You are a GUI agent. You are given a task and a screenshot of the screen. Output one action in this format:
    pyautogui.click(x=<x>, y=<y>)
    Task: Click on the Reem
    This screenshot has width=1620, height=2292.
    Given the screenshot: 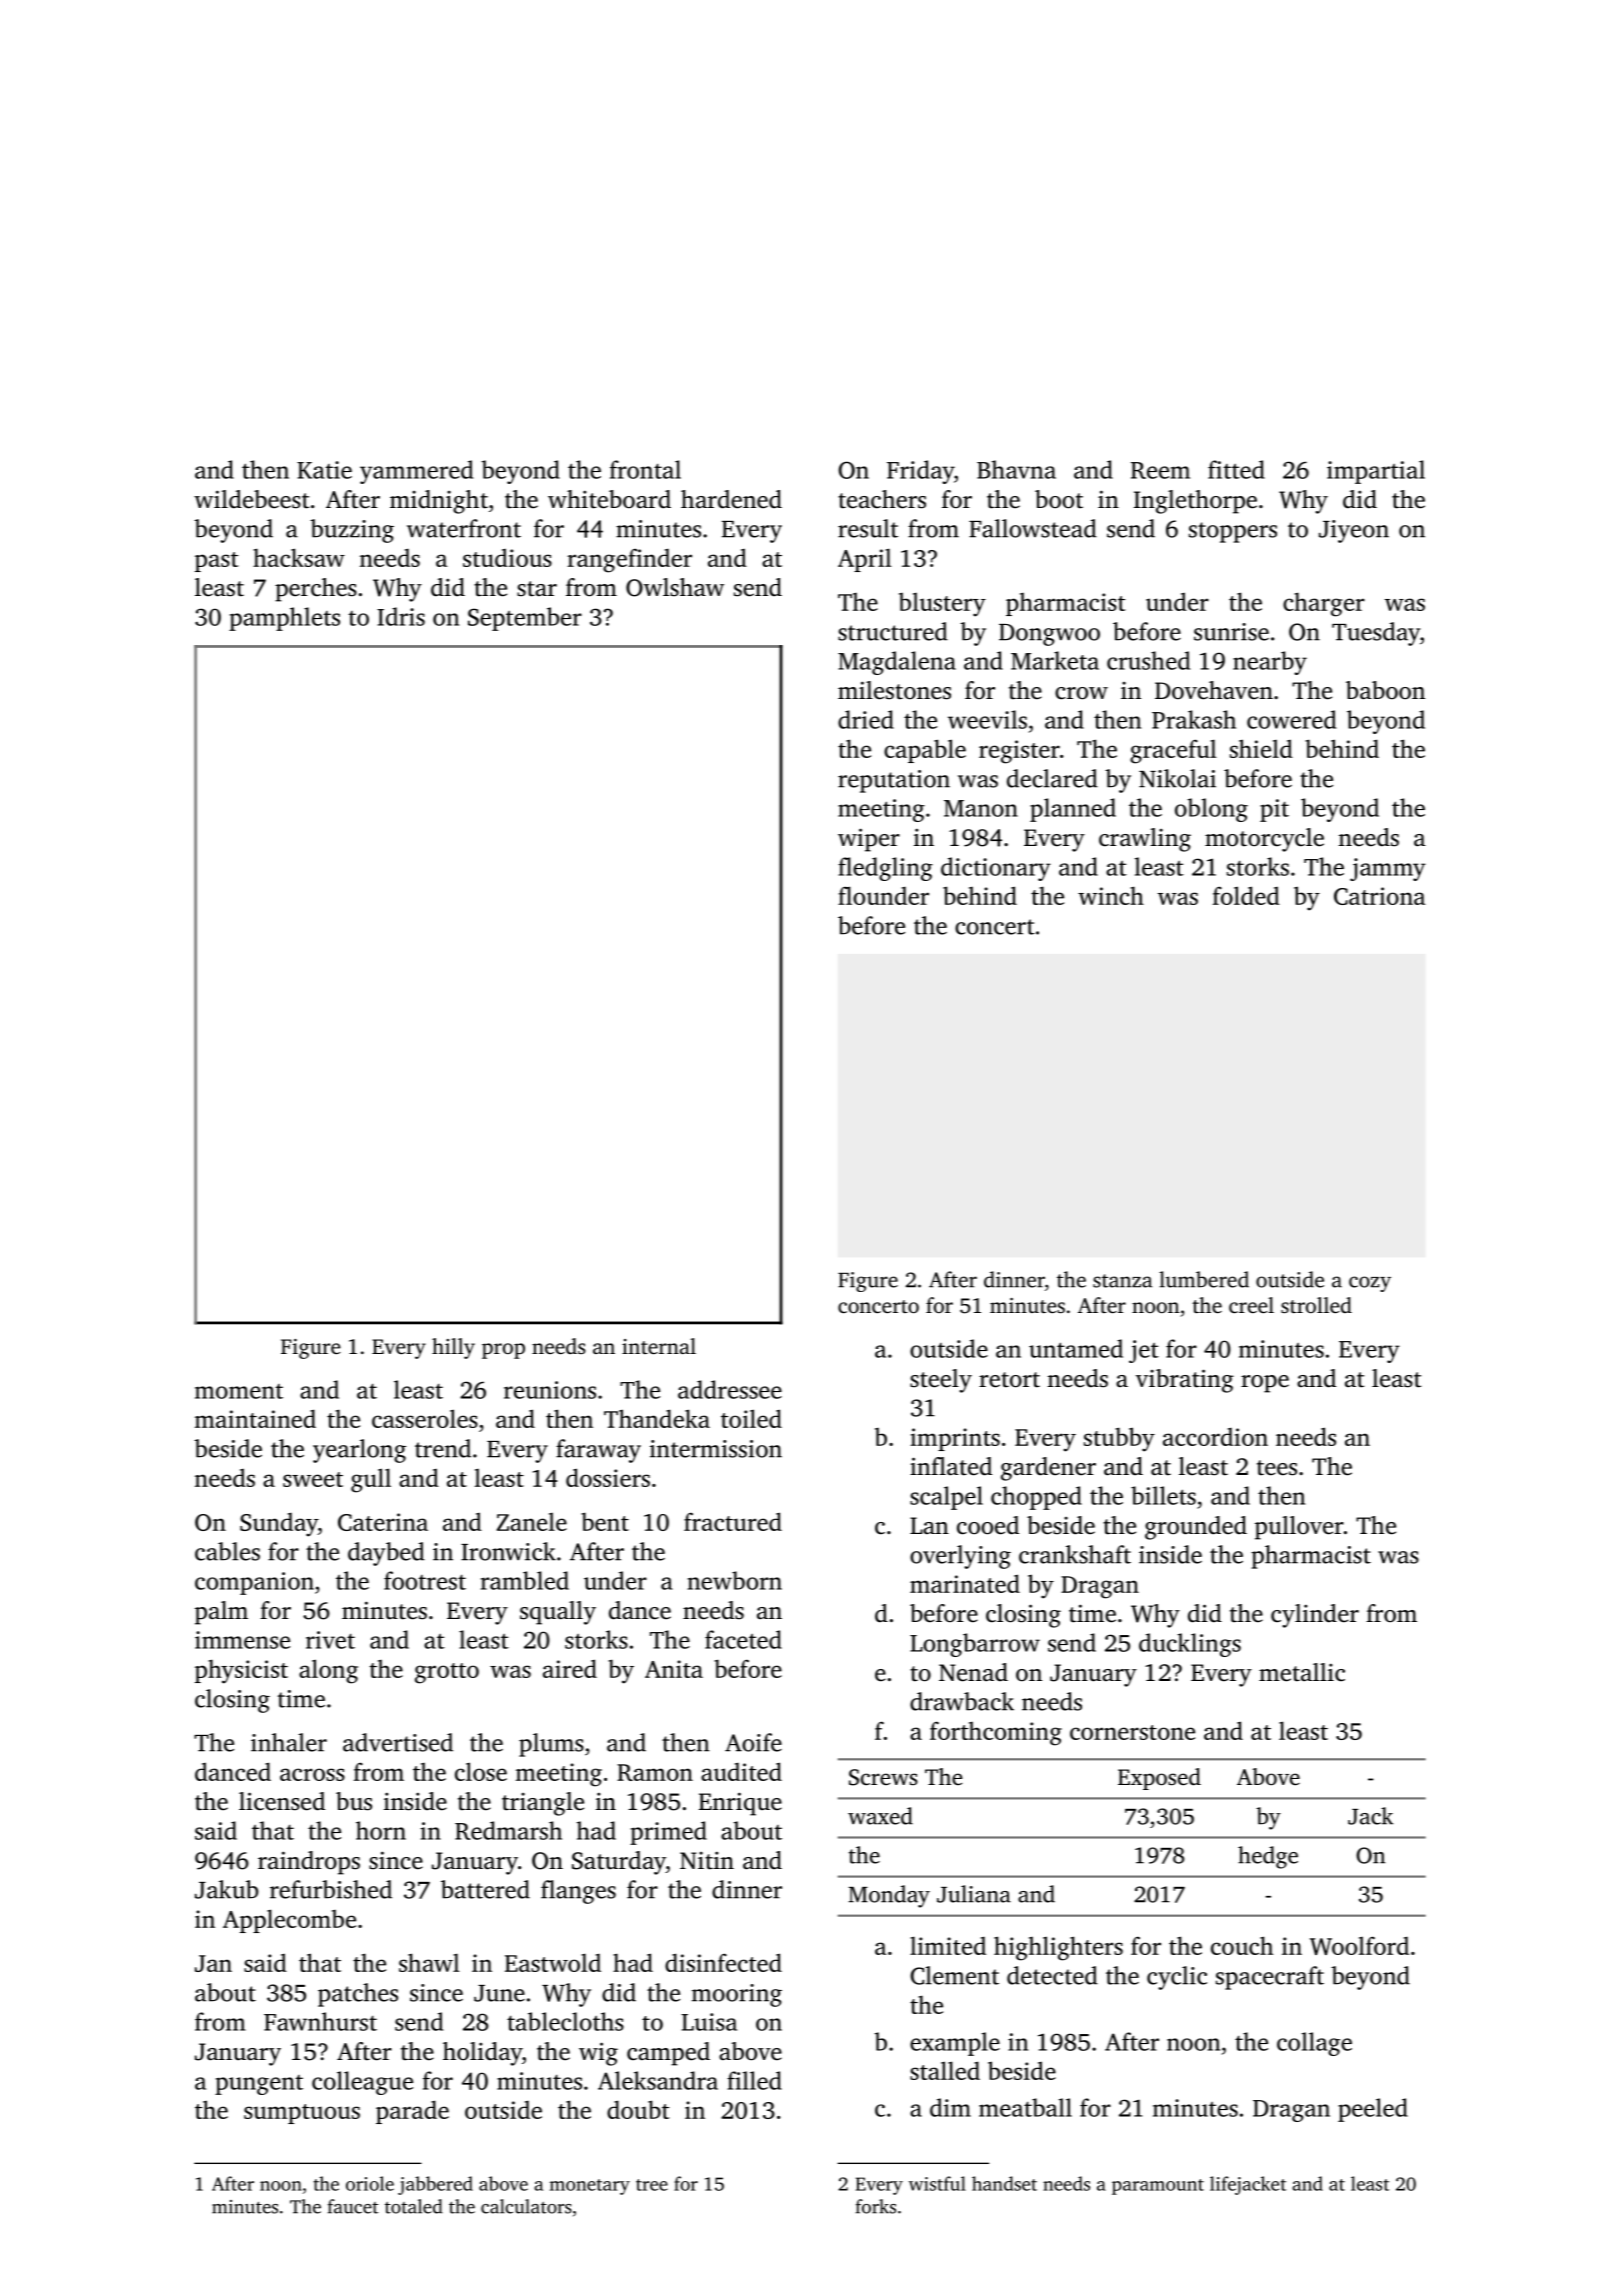 What is the action you would take?
    pyautogui.click(x=1160, y=470)
